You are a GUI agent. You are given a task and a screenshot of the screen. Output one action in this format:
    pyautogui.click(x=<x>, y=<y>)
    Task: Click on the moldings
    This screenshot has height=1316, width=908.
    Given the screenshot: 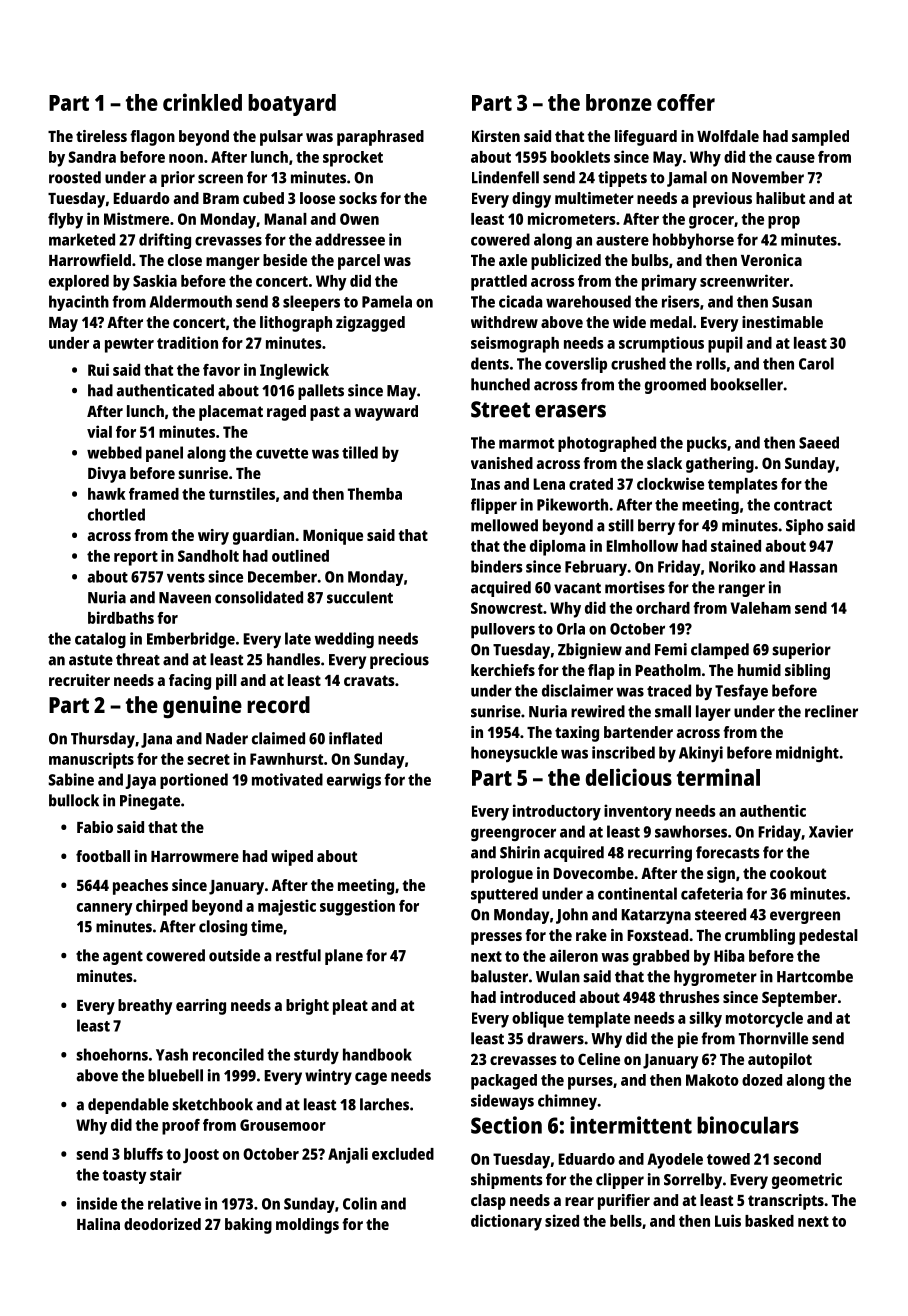 What is the action you would take?
    pyautogui.click(x=307, y=1226)
